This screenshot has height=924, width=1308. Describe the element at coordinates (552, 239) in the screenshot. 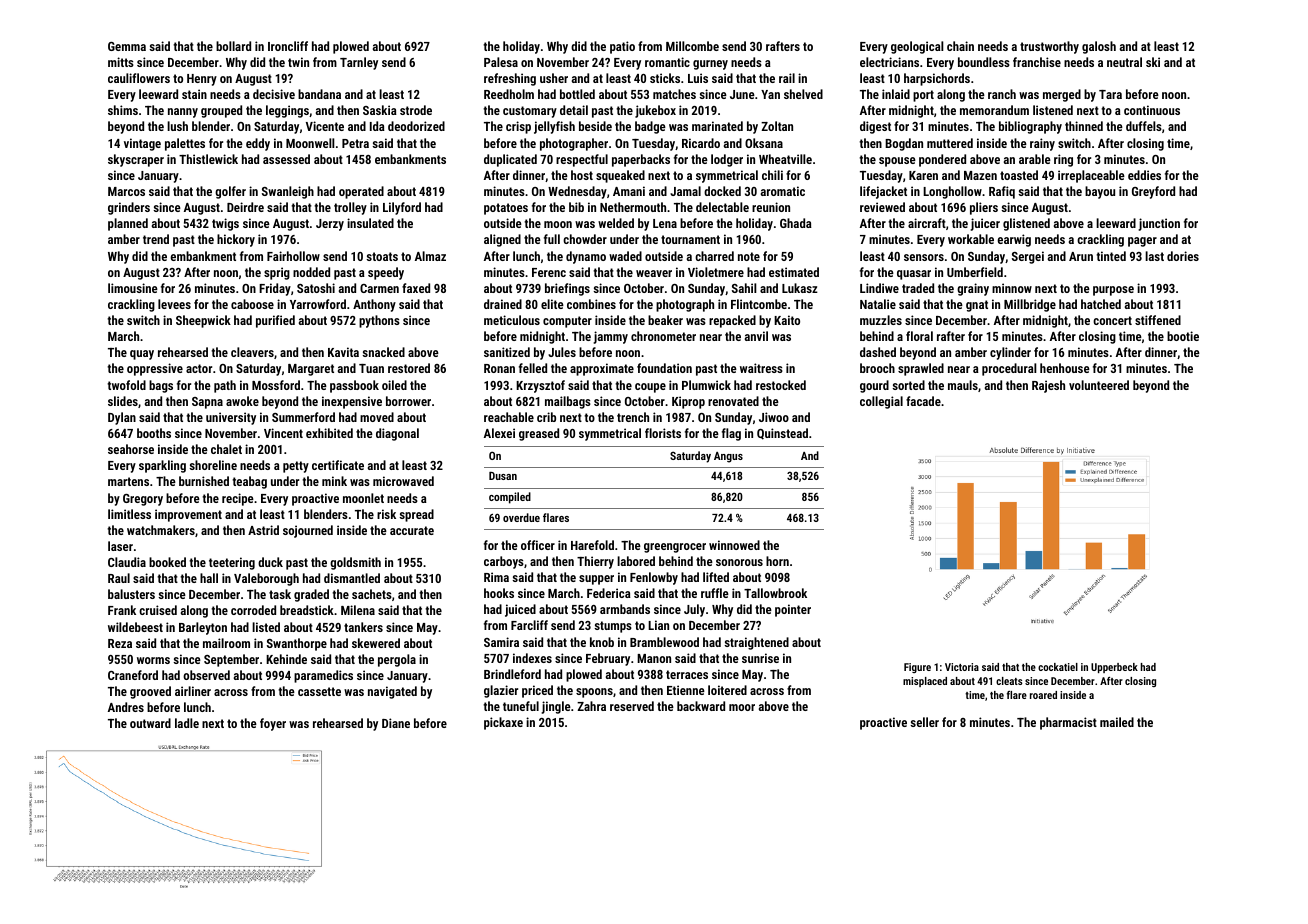

I see `full` at that location.
